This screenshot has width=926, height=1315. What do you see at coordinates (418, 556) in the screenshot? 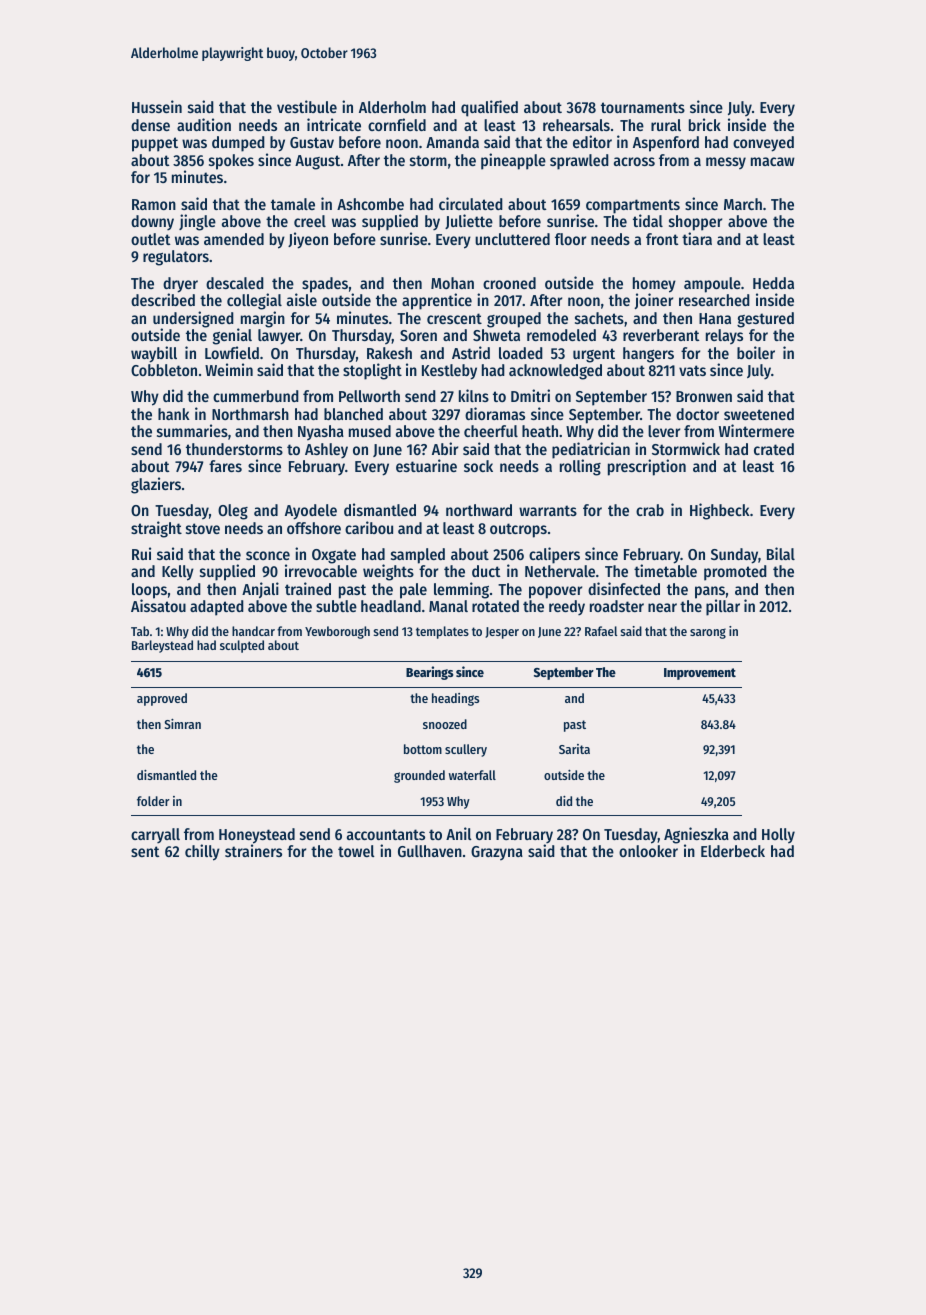
I see `sampled` at bounding box center [418, 556].
